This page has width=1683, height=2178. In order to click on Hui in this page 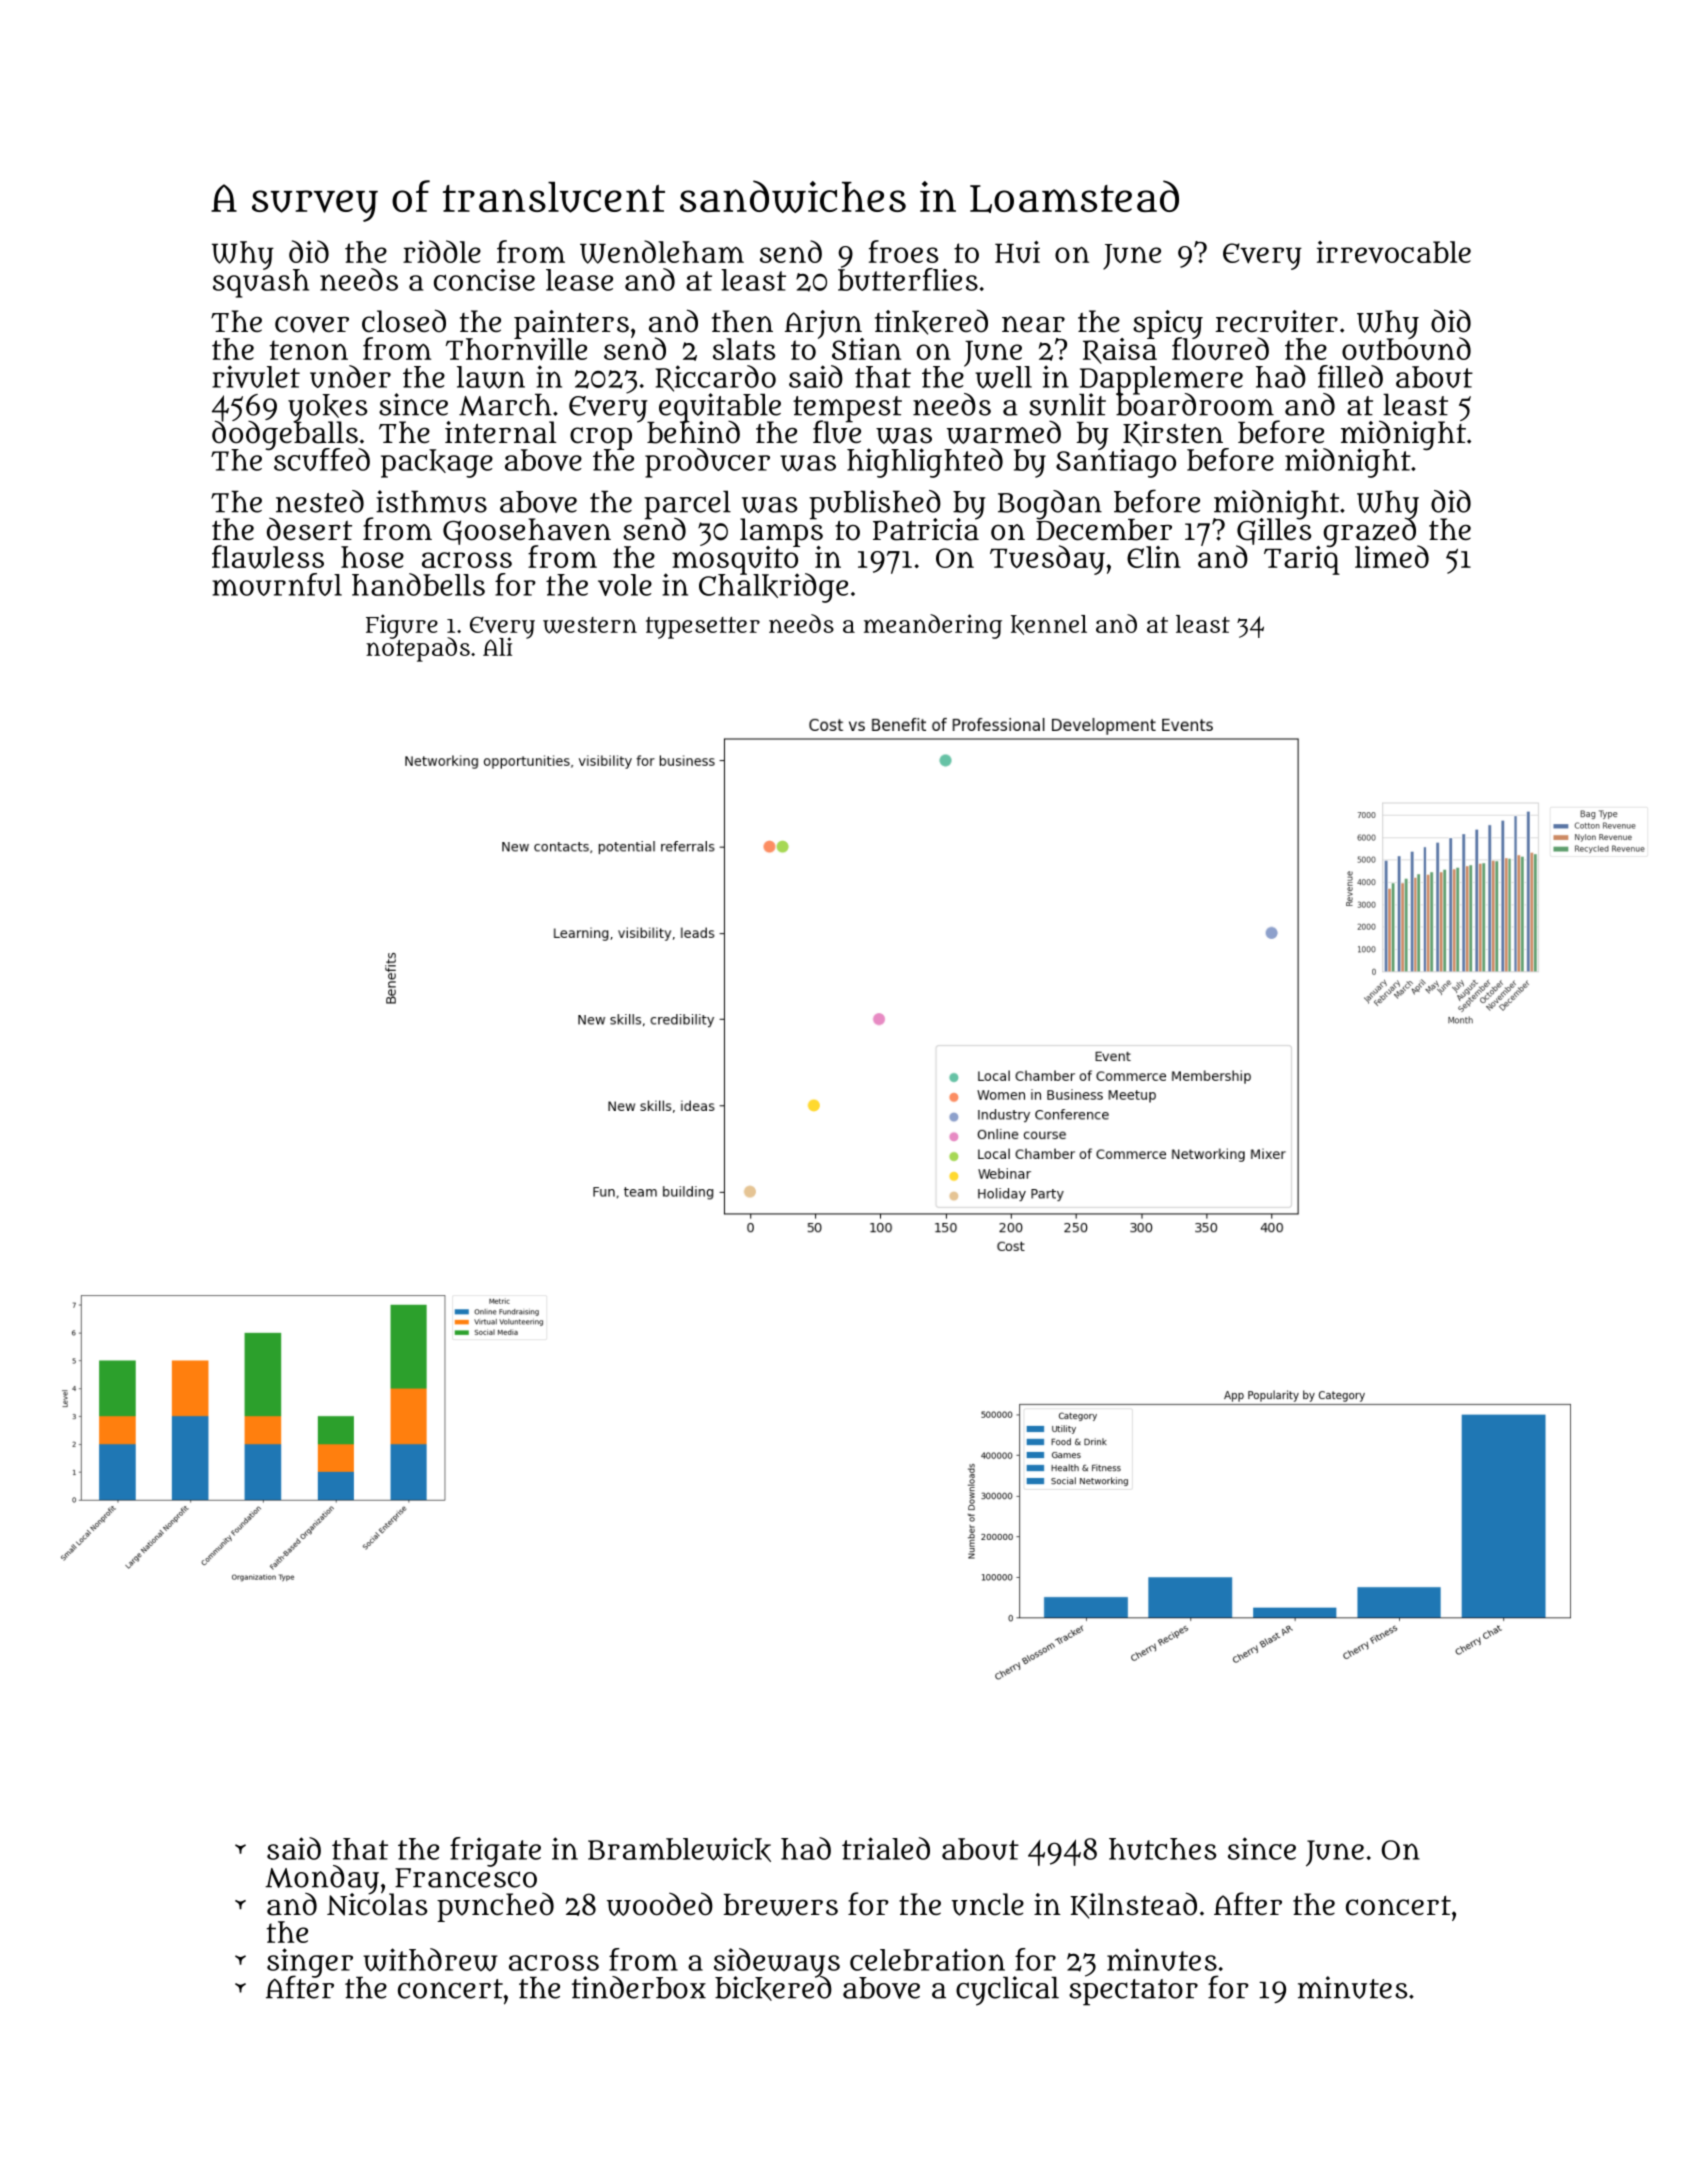, I will do `click(1017, 252)`.
